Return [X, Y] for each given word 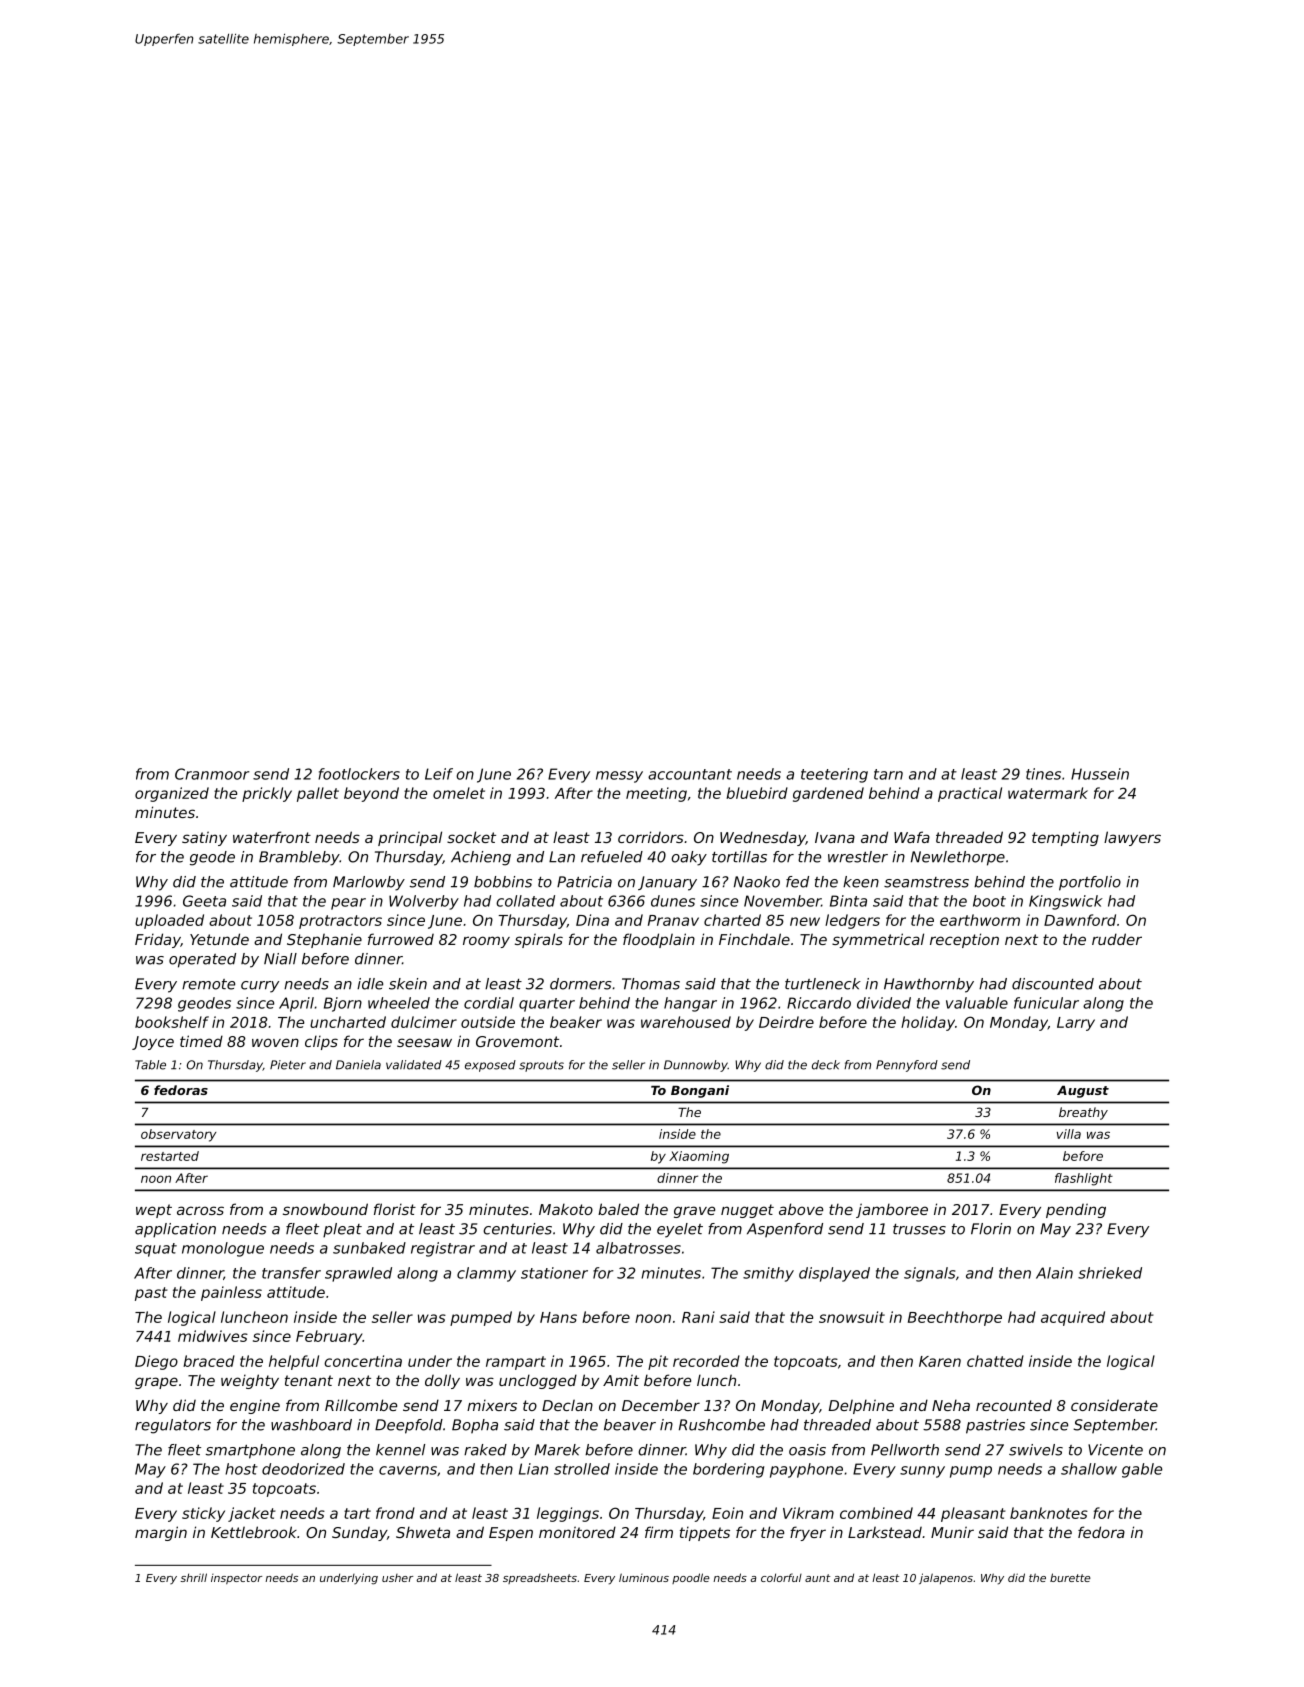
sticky [203, 1514]
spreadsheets [540, 1578]
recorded [706, 1361]
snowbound [325, 1209]
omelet [459, 793]
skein [408, 984]
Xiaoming [699, 1157]
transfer [291, 1273]
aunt [817, 1578]
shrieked [1110, 1273]
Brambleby [299, 858]
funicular [1046, 1003]
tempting [1065, 838]
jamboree [892, 1210]
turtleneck [823, 984]
